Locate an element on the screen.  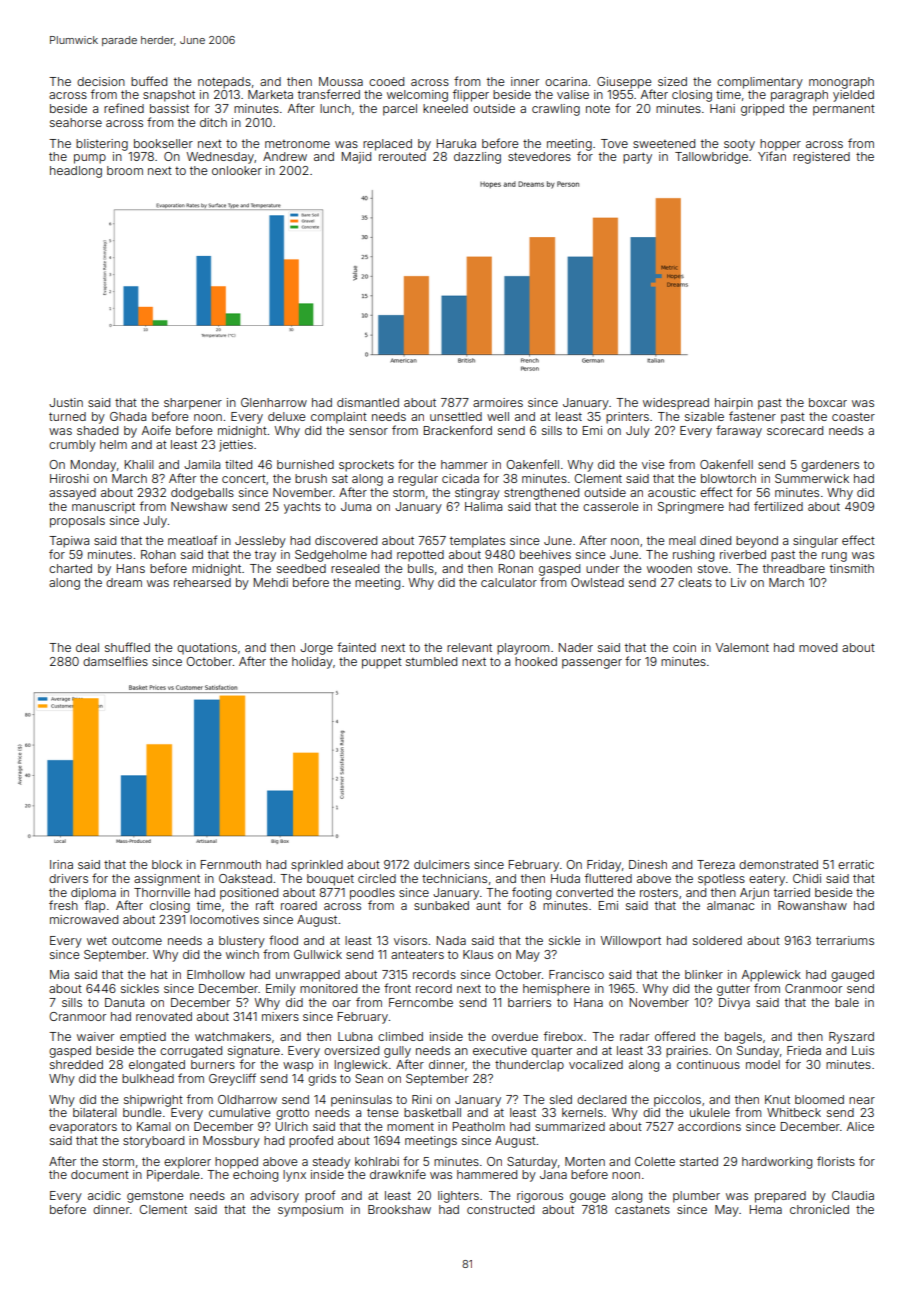
cooed is located at coordinates (386, 81).
